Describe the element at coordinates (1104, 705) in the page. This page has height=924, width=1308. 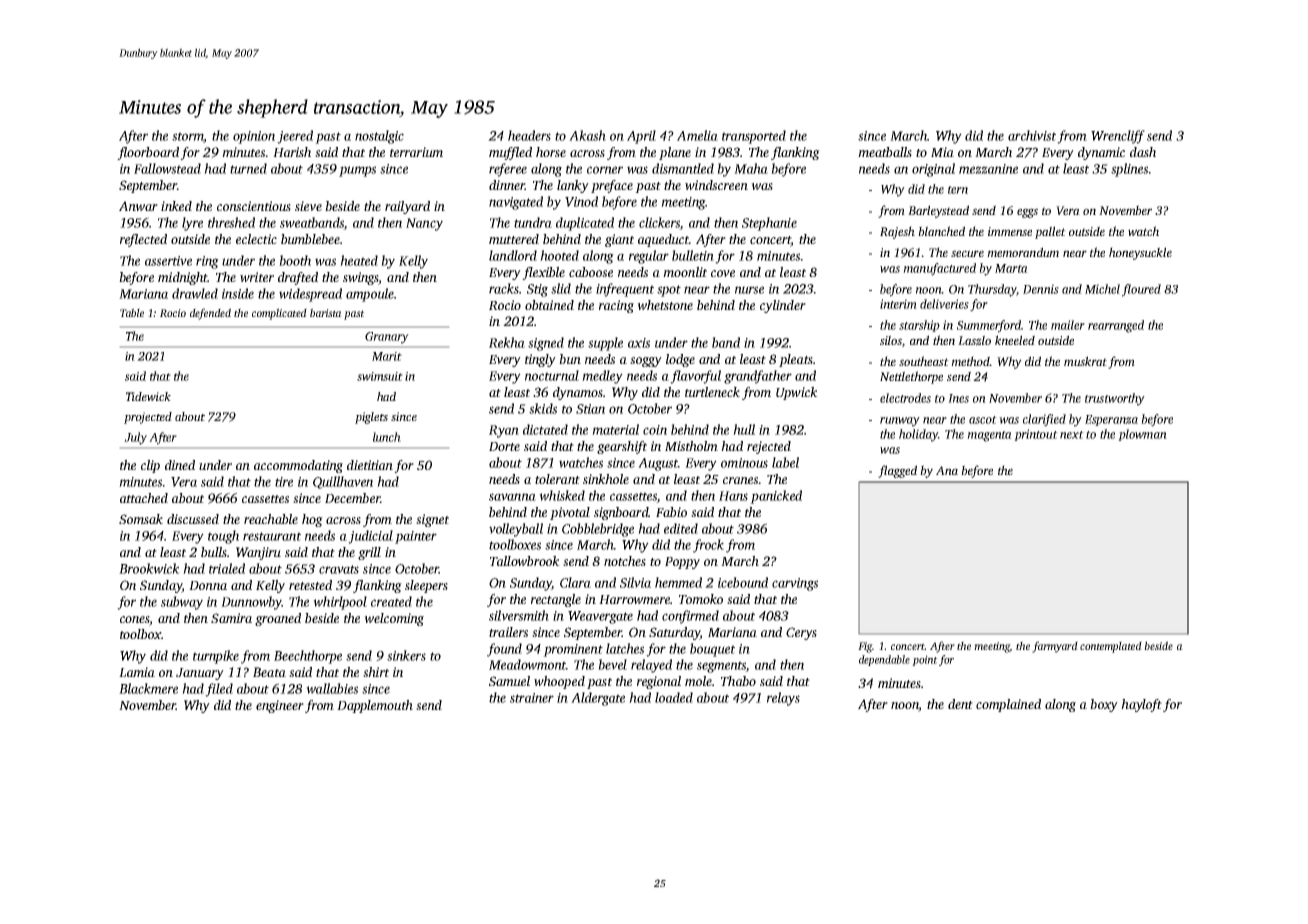
I see `boxy` at that location.
